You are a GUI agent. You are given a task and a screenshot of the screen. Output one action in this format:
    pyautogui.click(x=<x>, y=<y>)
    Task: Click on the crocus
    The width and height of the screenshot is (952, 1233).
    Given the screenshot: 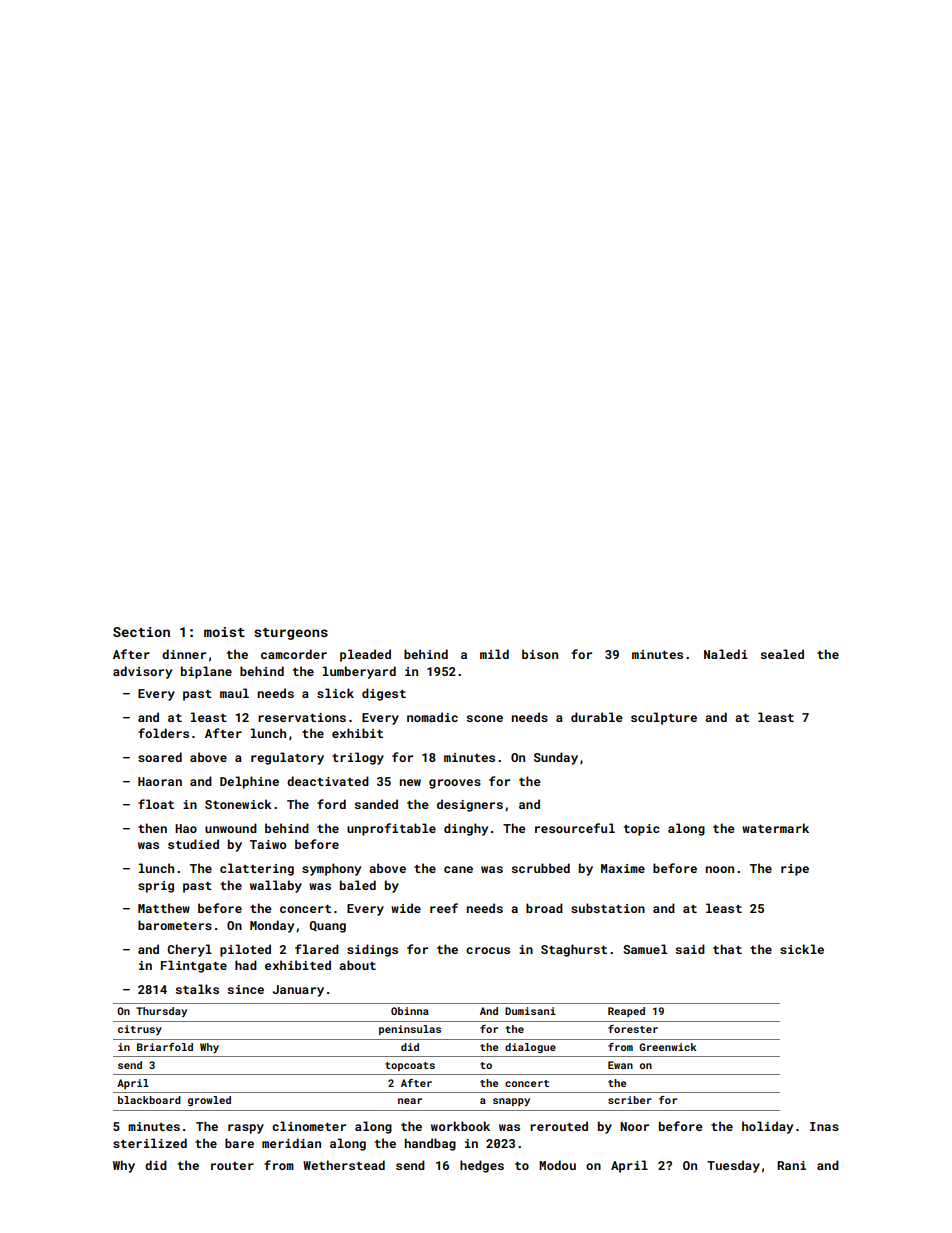 What is the action you would take?
    pyautogui.click(x=488, y=950)
